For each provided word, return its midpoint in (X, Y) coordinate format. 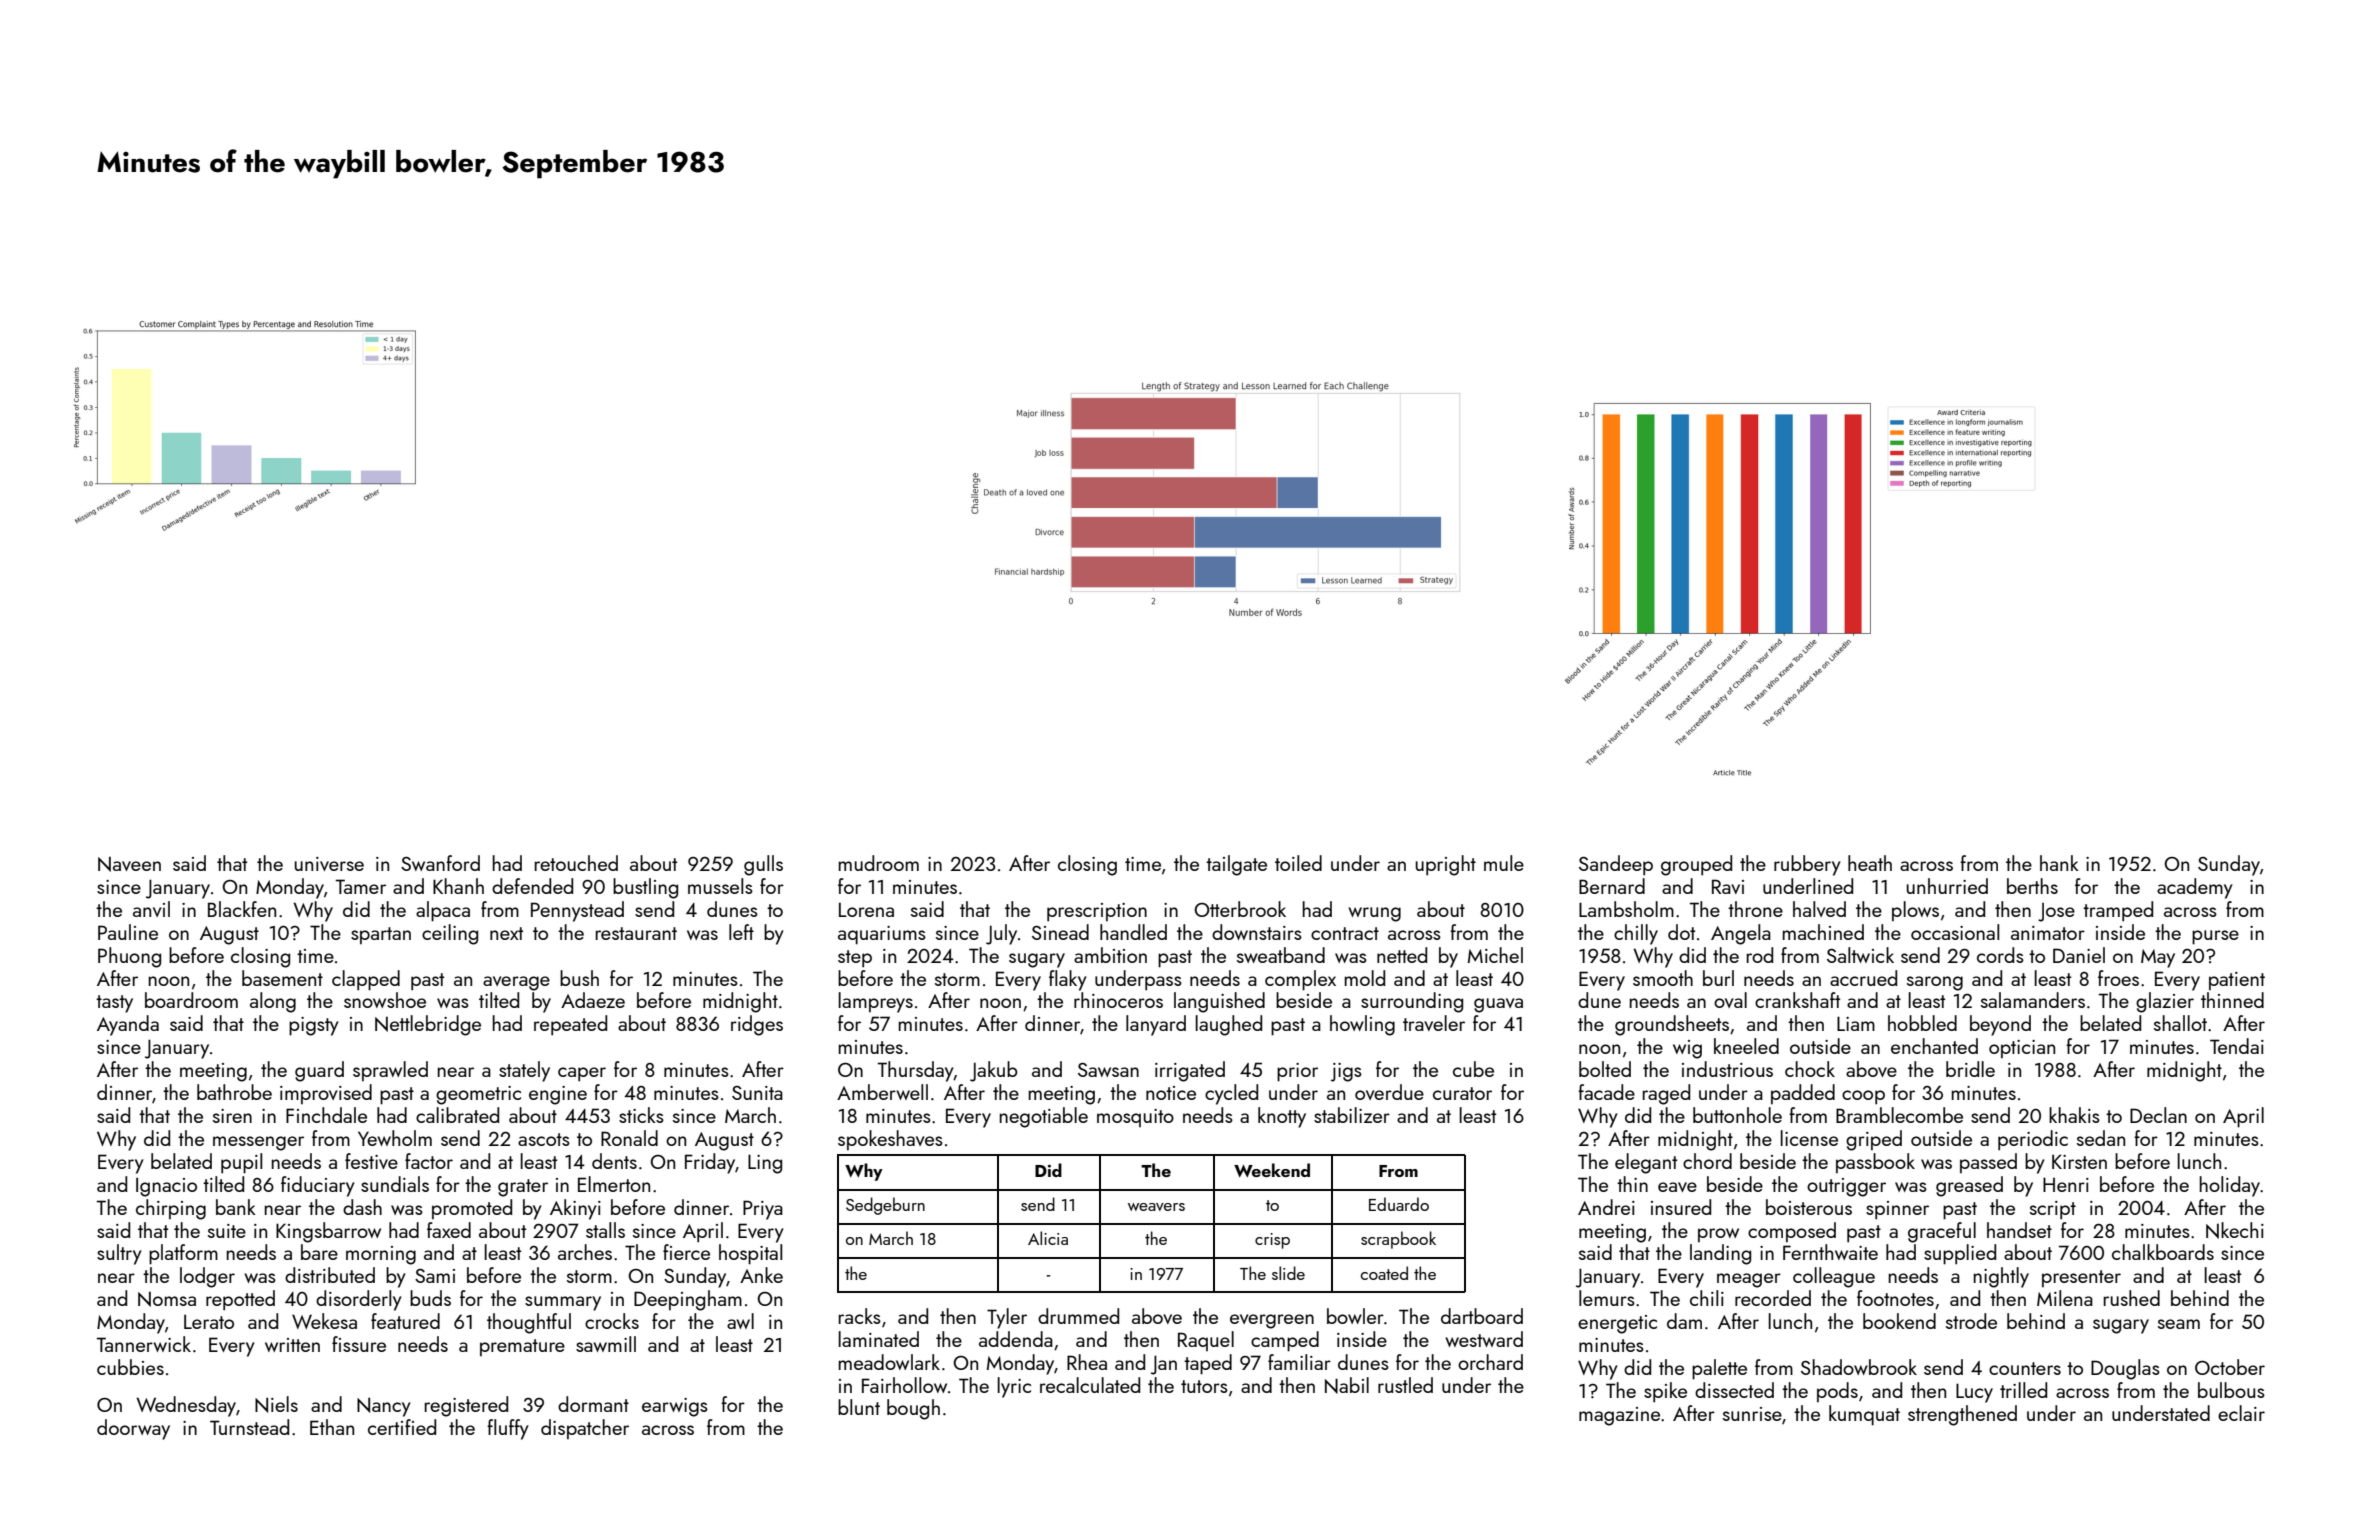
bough (913, 1409)
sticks (641, 1115)
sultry (119, 1254)
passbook (1875, 1163)
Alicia (1048, 1238)
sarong (1935, 983)
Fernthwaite (1830, 1252)
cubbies (130, 1367)
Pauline (128, 932)
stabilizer (1352, 1115)
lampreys (875, 1002)
